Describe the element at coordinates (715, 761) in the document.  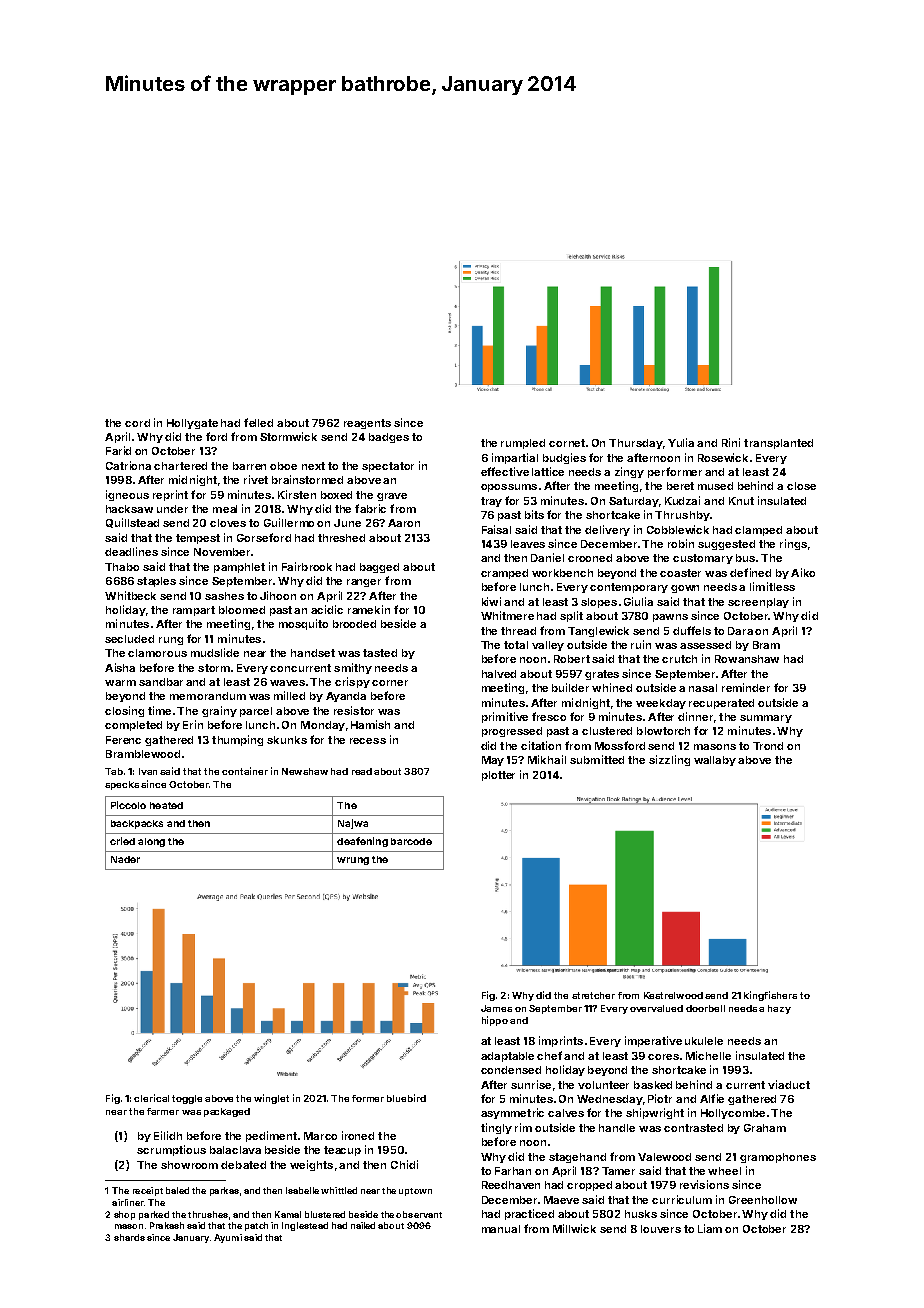
I see `wallaby` at that location.
